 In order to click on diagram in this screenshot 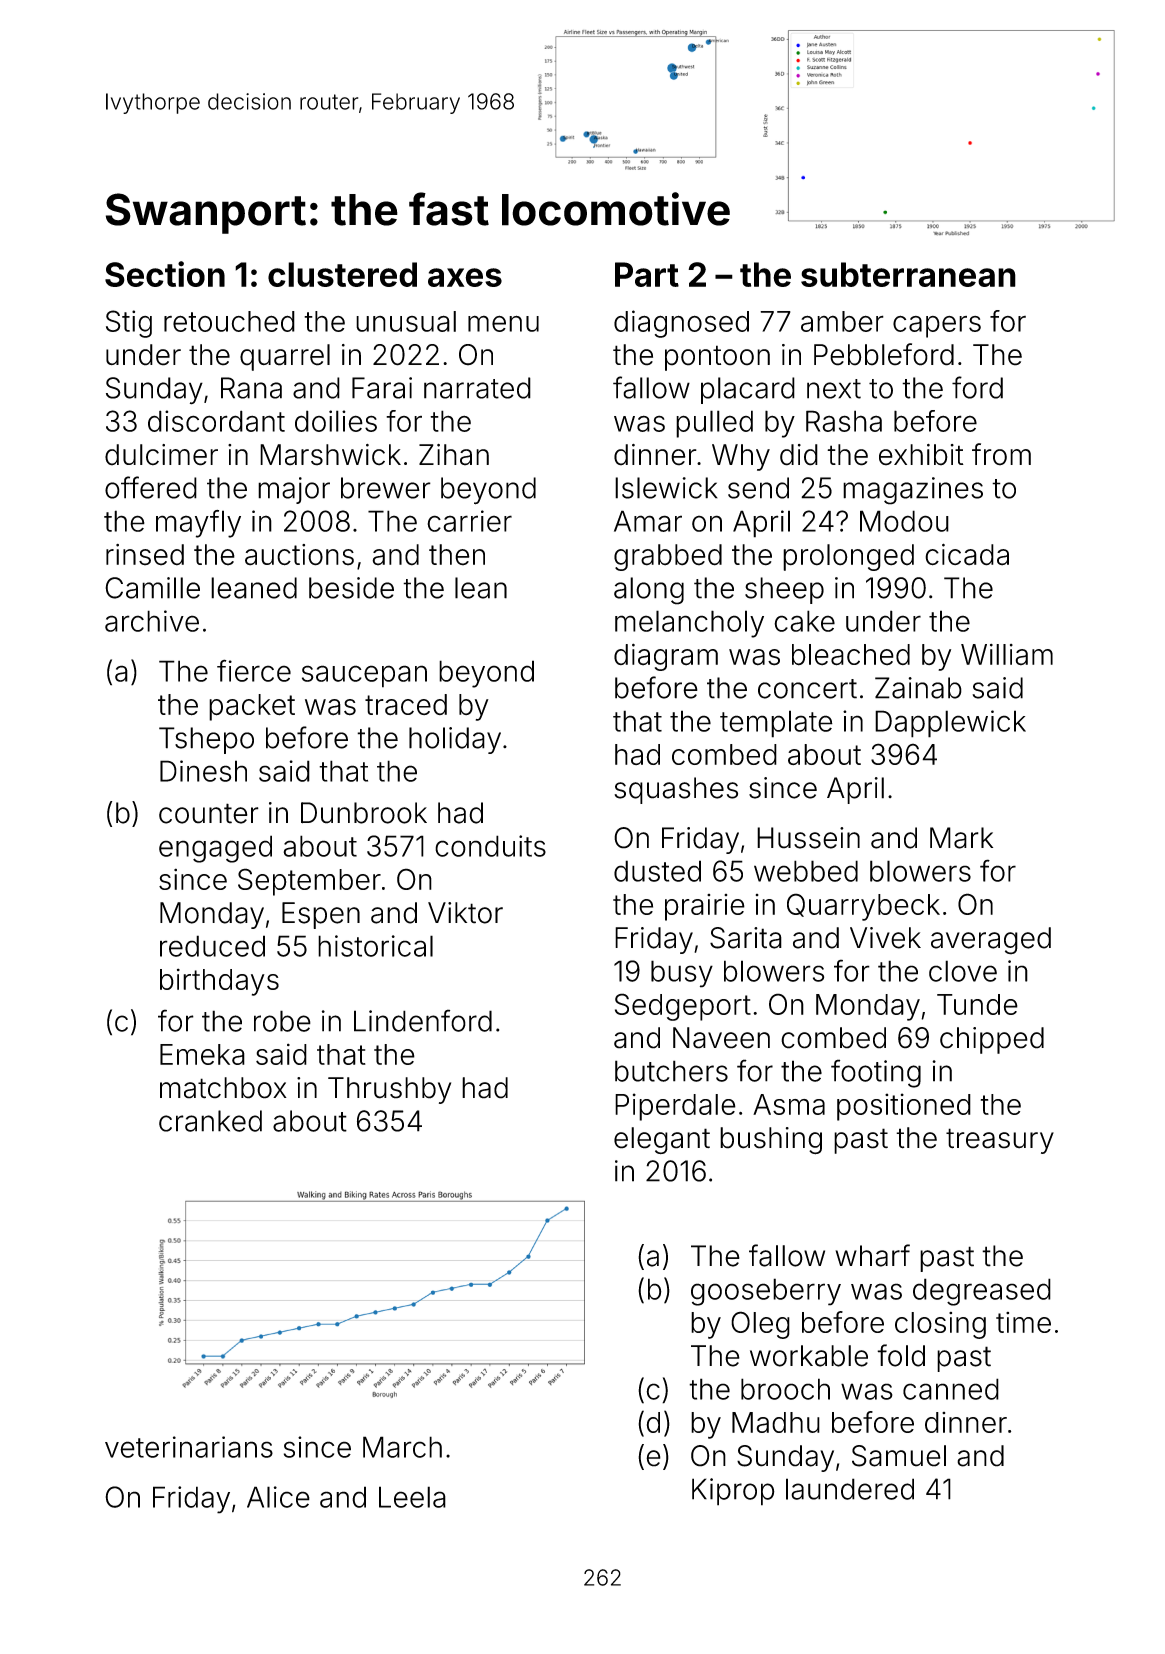, I will do `click(666, 657)`.
